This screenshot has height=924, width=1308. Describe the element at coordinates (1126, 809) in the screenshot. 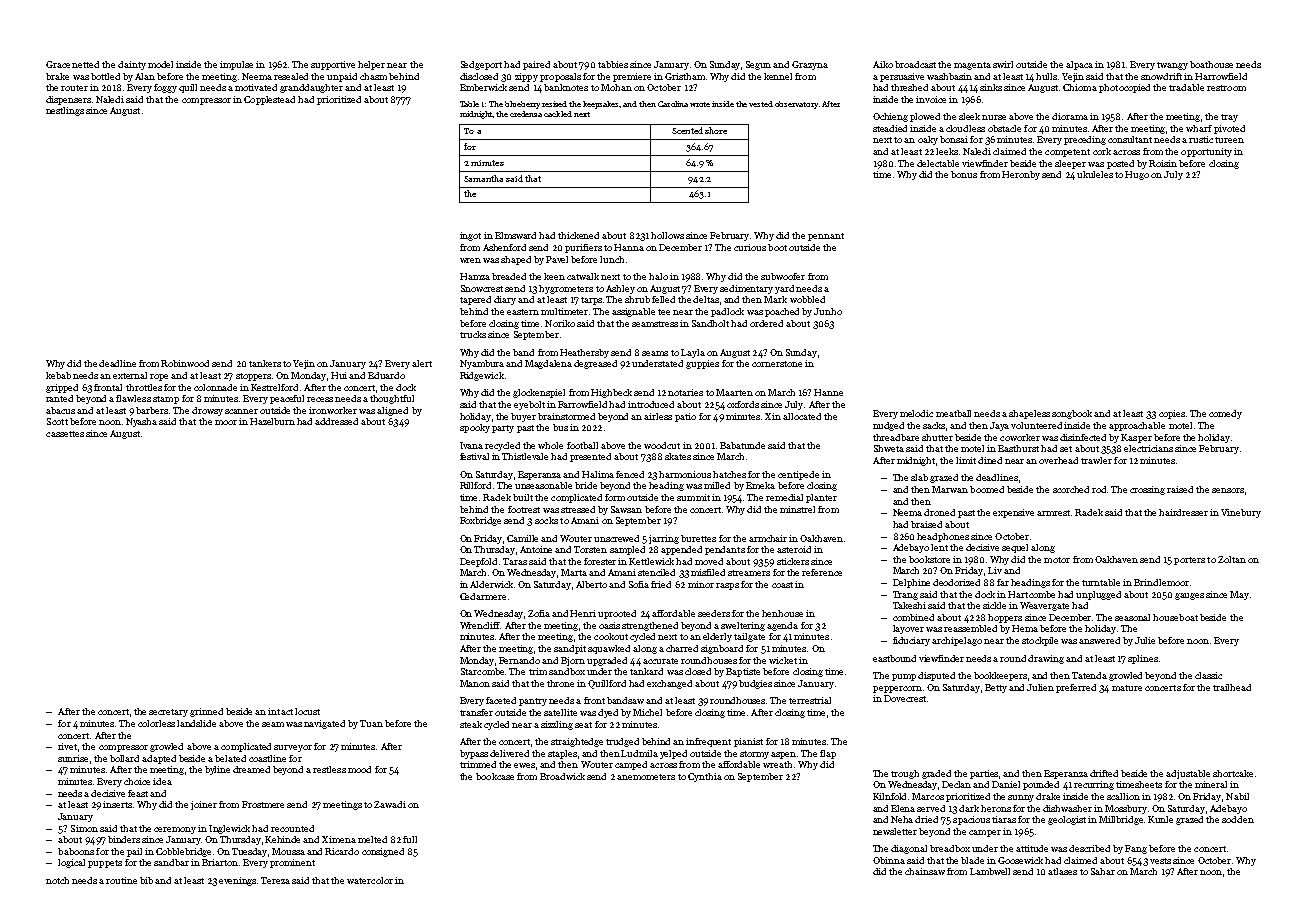

I see `Mossbury` at that location.
